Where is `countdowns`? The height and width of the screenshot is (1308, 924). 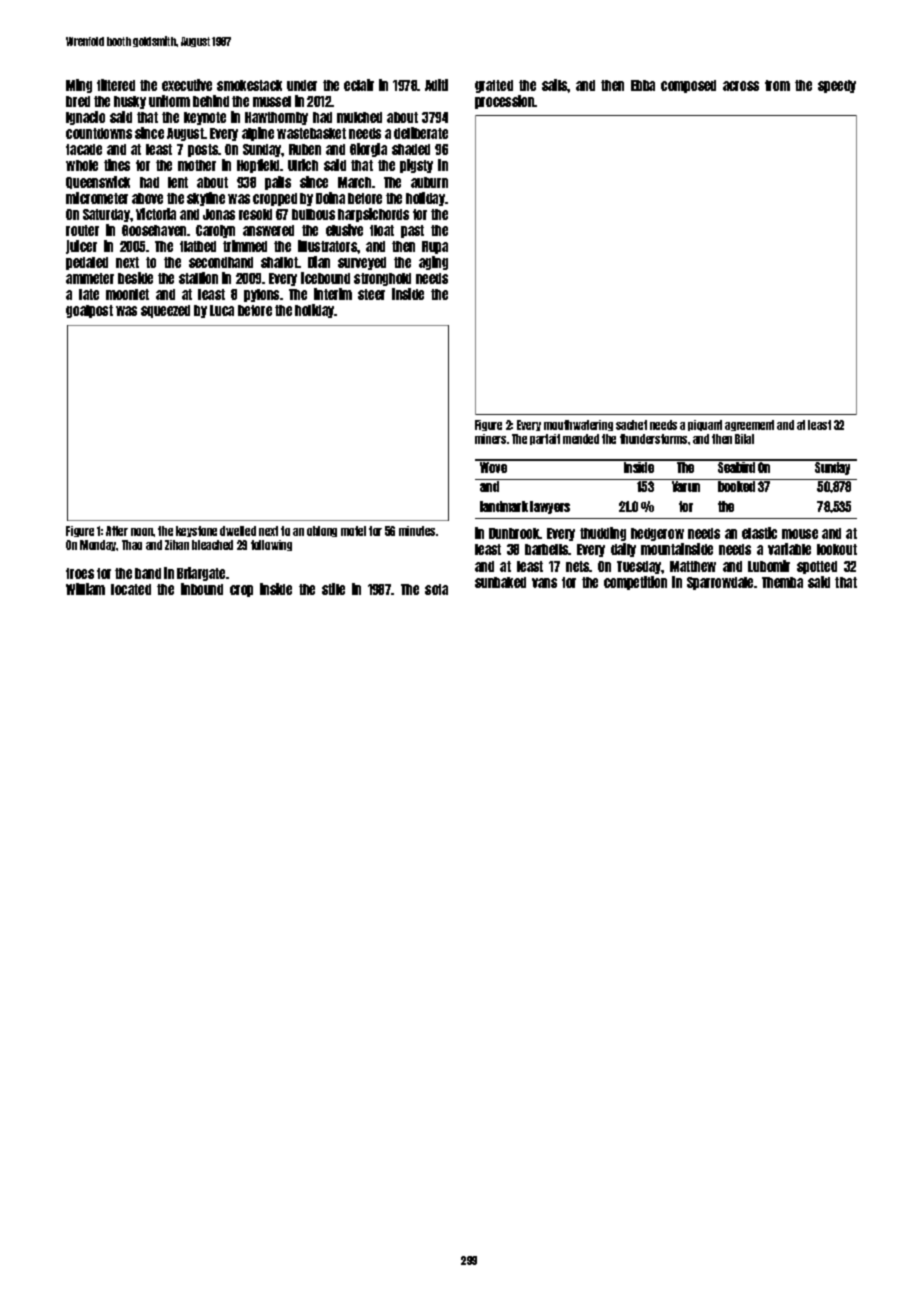
countdowns is located at coordinates (99, 133).
